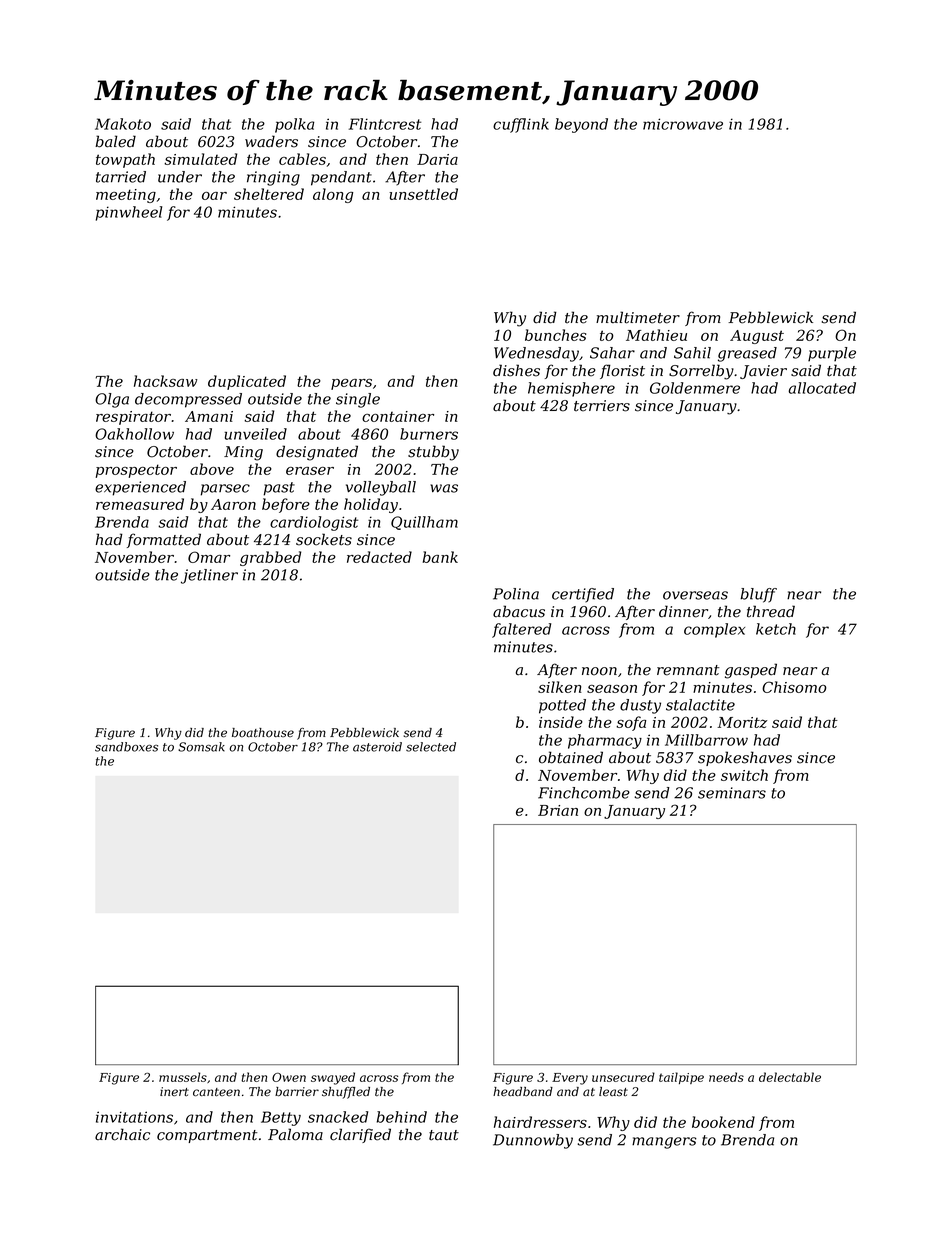 The height and width of the image is (1233, 952). I want to click on boathouse, so click(263, 733).
